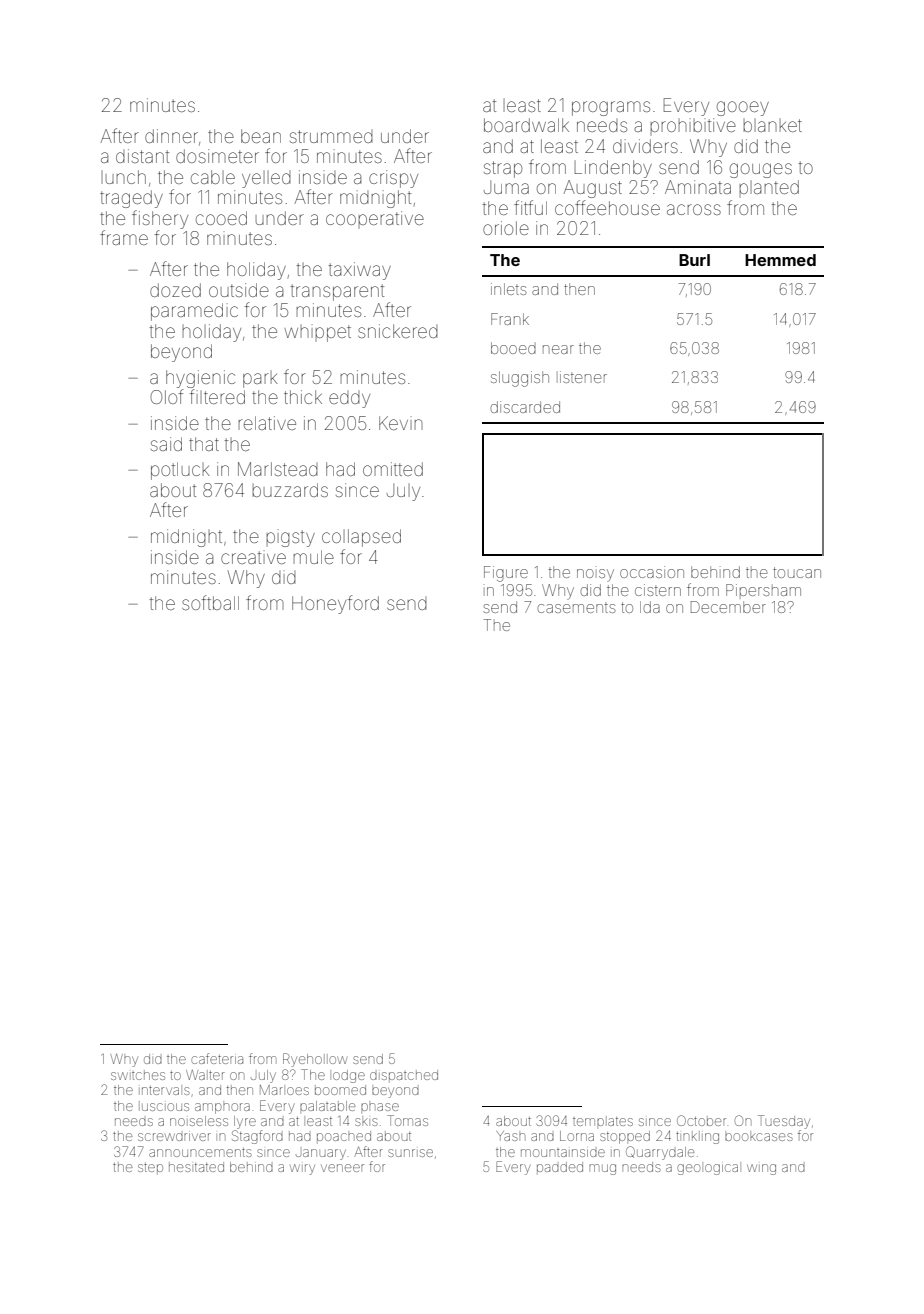 This screenshot has width=924, height=1314. What do you see at coordinates (331, 136) in the screenshot?
I see `strummed` at bounding box center [331, 136].
